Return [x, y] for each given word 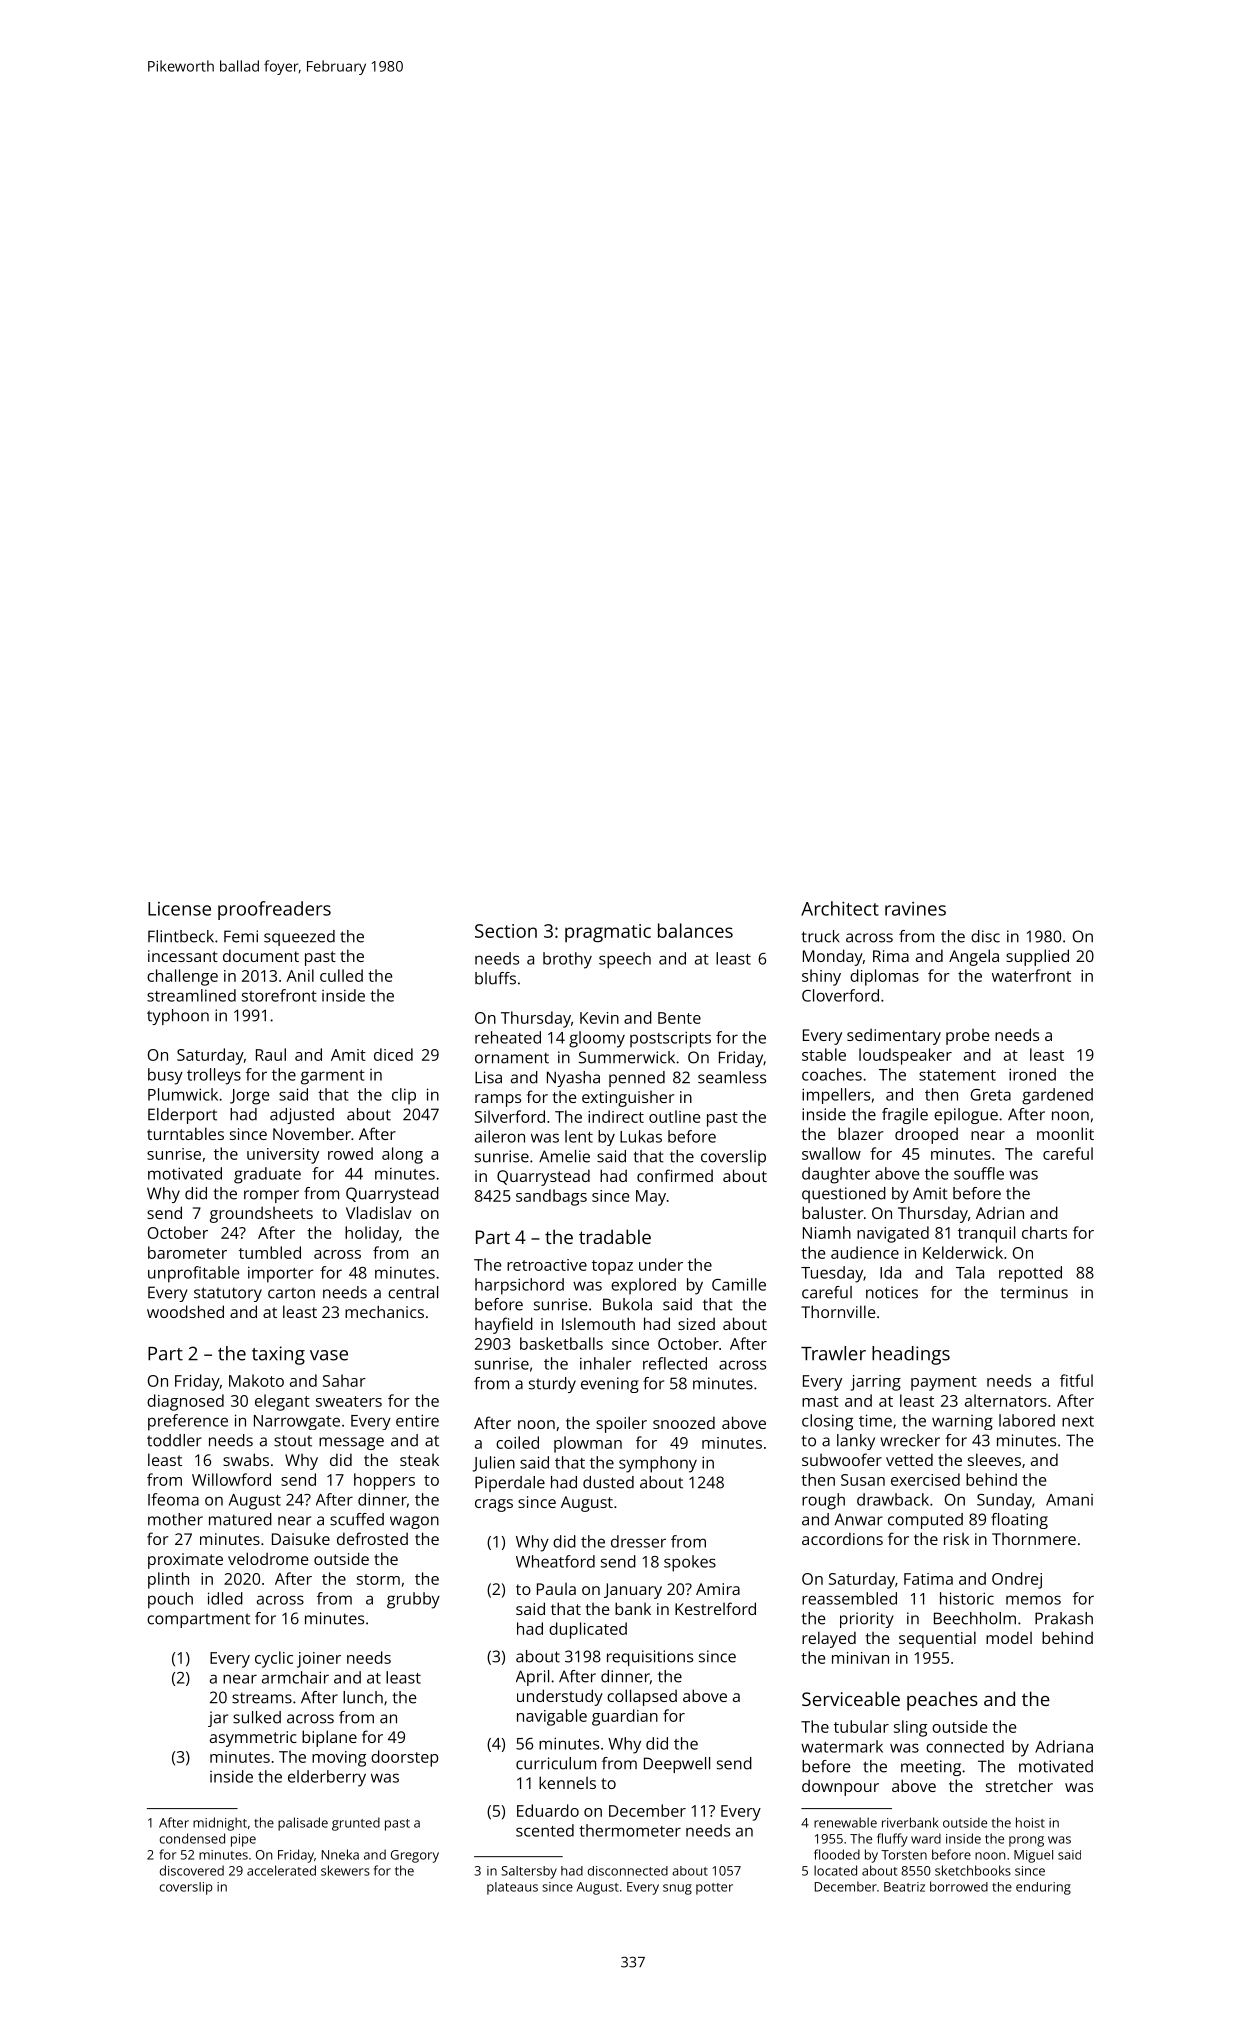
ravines [915, 909]
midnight [220, 1824]
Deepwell [677, 1765]
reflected [675, 1363]
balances [695, 930]
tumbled [270, 1252]
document [261, 955]
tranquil [986, 1234]
